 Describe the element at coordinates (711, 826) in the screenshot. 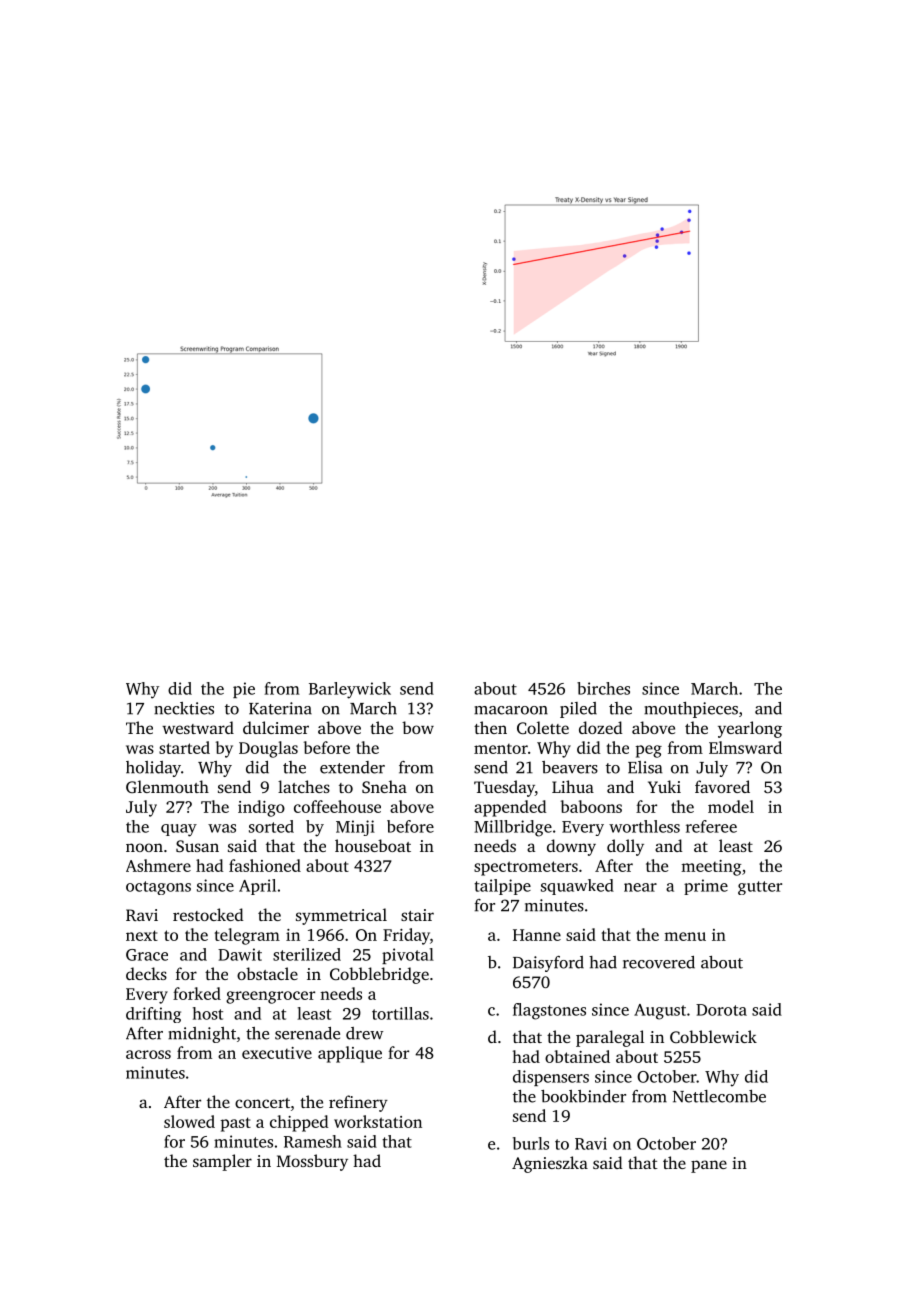

I see `referee` at that location.
